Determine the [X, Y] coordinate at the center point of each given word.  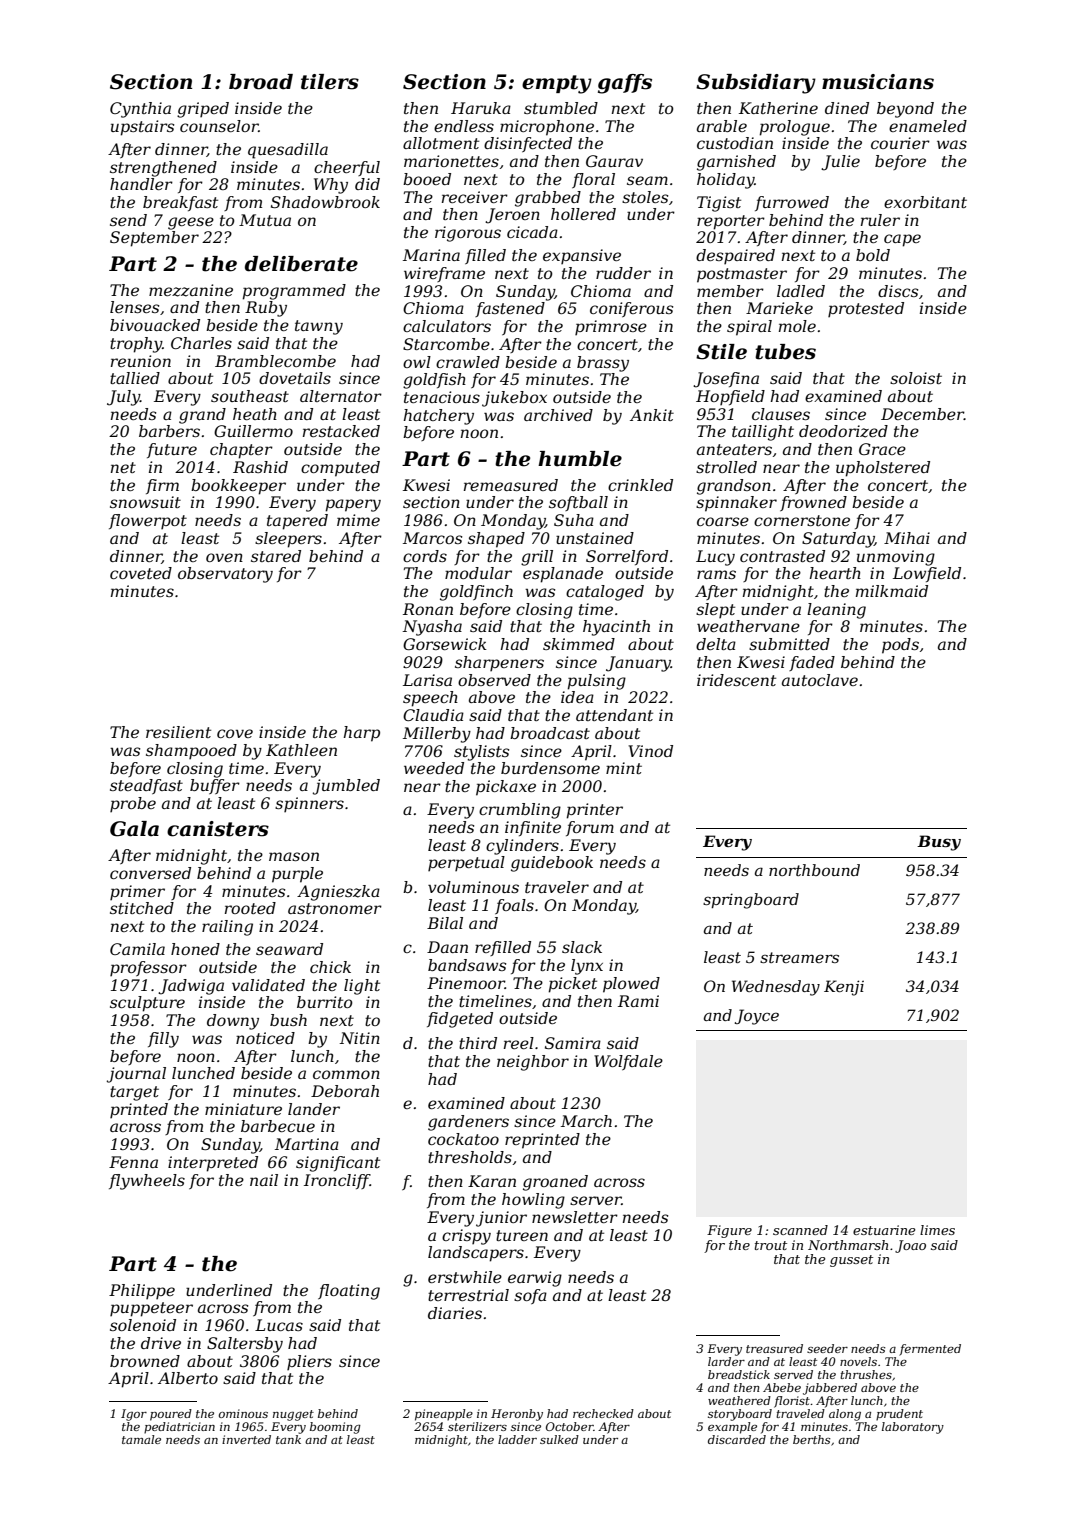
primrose [611, 328]
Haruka [481, 108]
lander [314, 1109]
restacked [341, 431]
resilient [178, 732]
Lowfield [927, 574]
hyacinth [616, 628]
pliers [309, 1363]
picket [572, 985]
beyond [905, 110]
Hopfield [730, 398]
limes [937, 1230]
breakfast [180, 203]
